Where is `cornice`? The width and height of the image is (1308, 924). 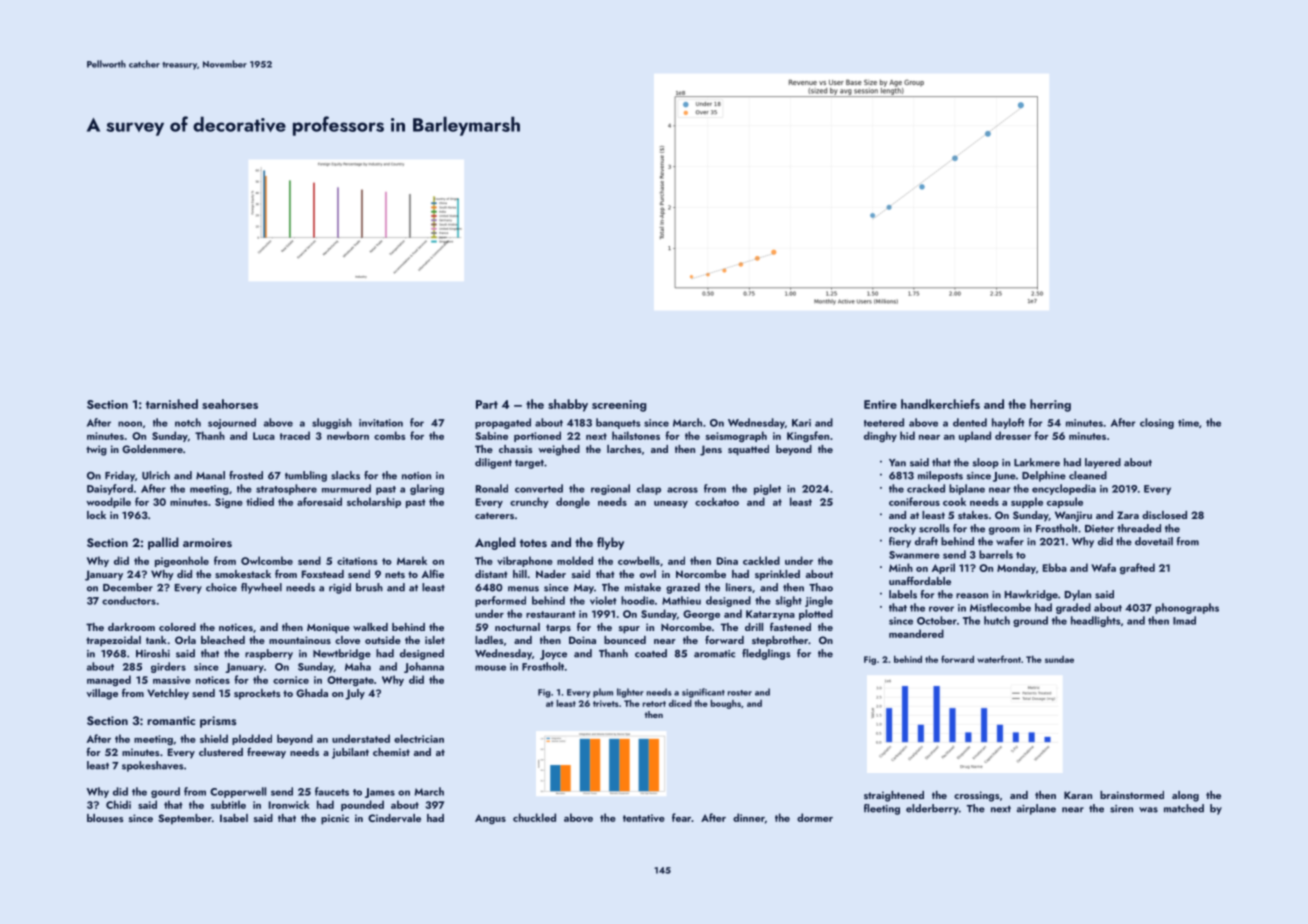 cornice is located at coordinates (291, 680).
